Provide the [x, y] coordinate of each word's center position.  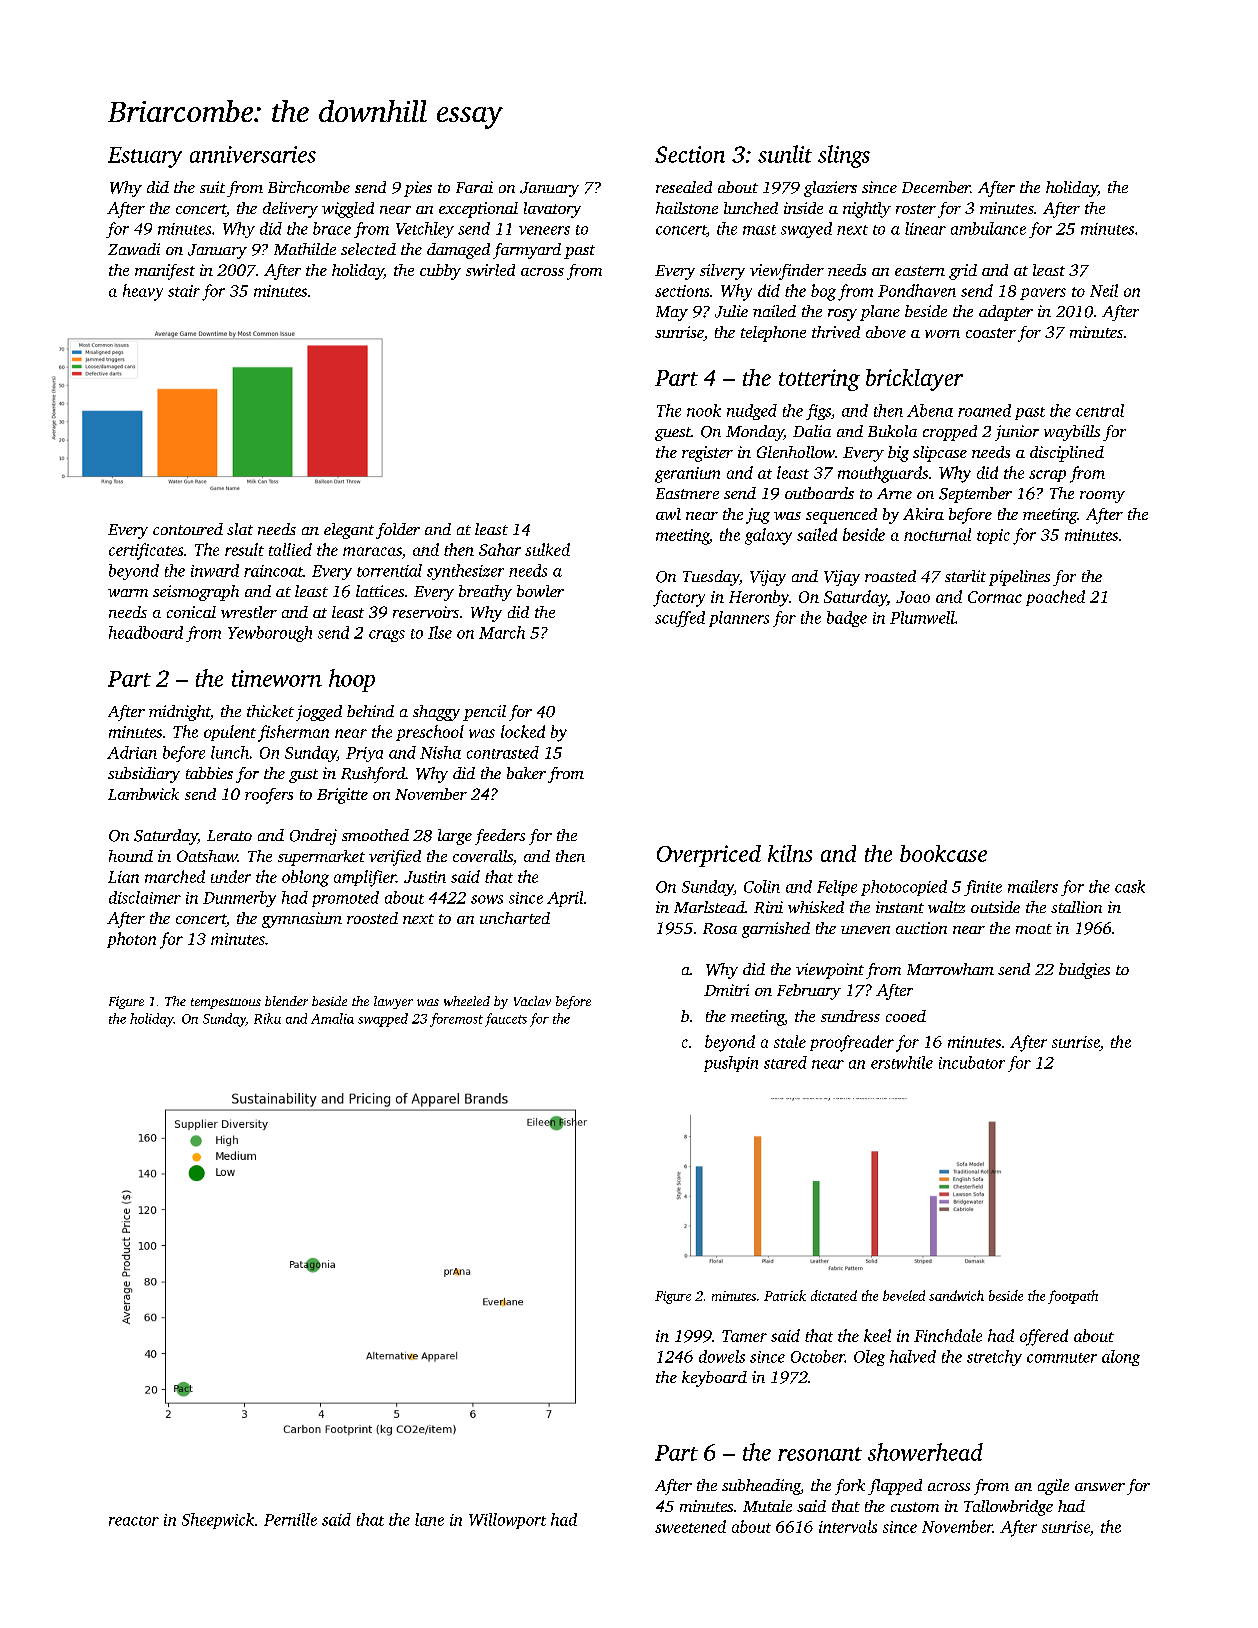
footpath [1073, 1297]
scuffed [680, 619]
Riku [267, 1018]
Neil [1104, 290]
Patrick [785, 1295]
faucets [506, 1020]
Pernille [290, 1519]
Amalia [332, 1018]
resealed [684, 187]
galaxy [768, 536]
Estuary [145, 157]
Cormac [995, 597]
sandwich [956, 1295]
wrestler [249, 612]
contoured [188, 529]
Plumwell [922, 617]
